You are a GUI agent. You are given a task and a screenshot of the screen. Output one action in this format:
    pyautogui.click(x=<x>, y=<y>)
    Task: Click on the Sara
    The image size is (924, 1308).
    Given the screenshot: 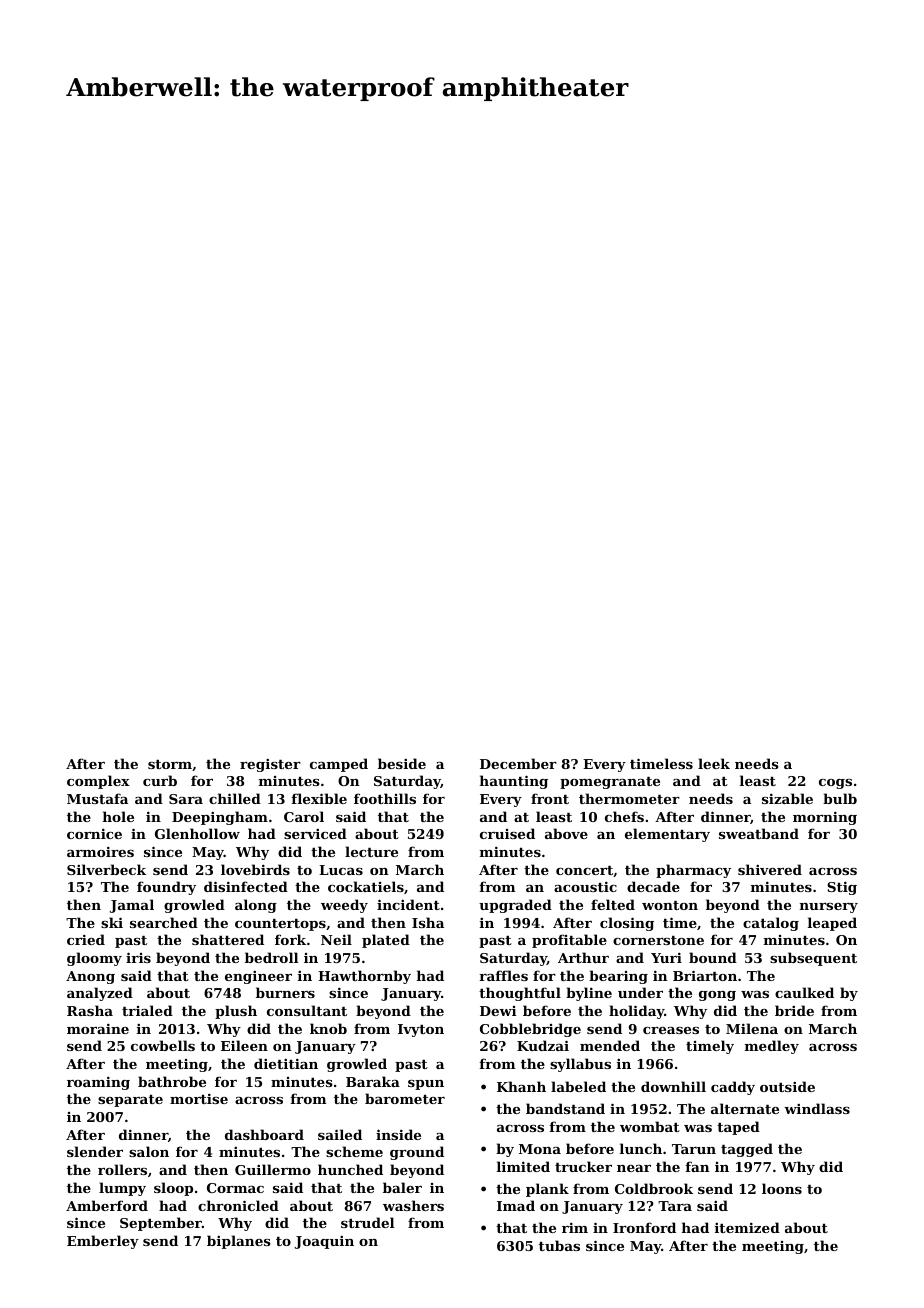 What is the action you would take?
    pyautogui.click(x=186, y=799)
